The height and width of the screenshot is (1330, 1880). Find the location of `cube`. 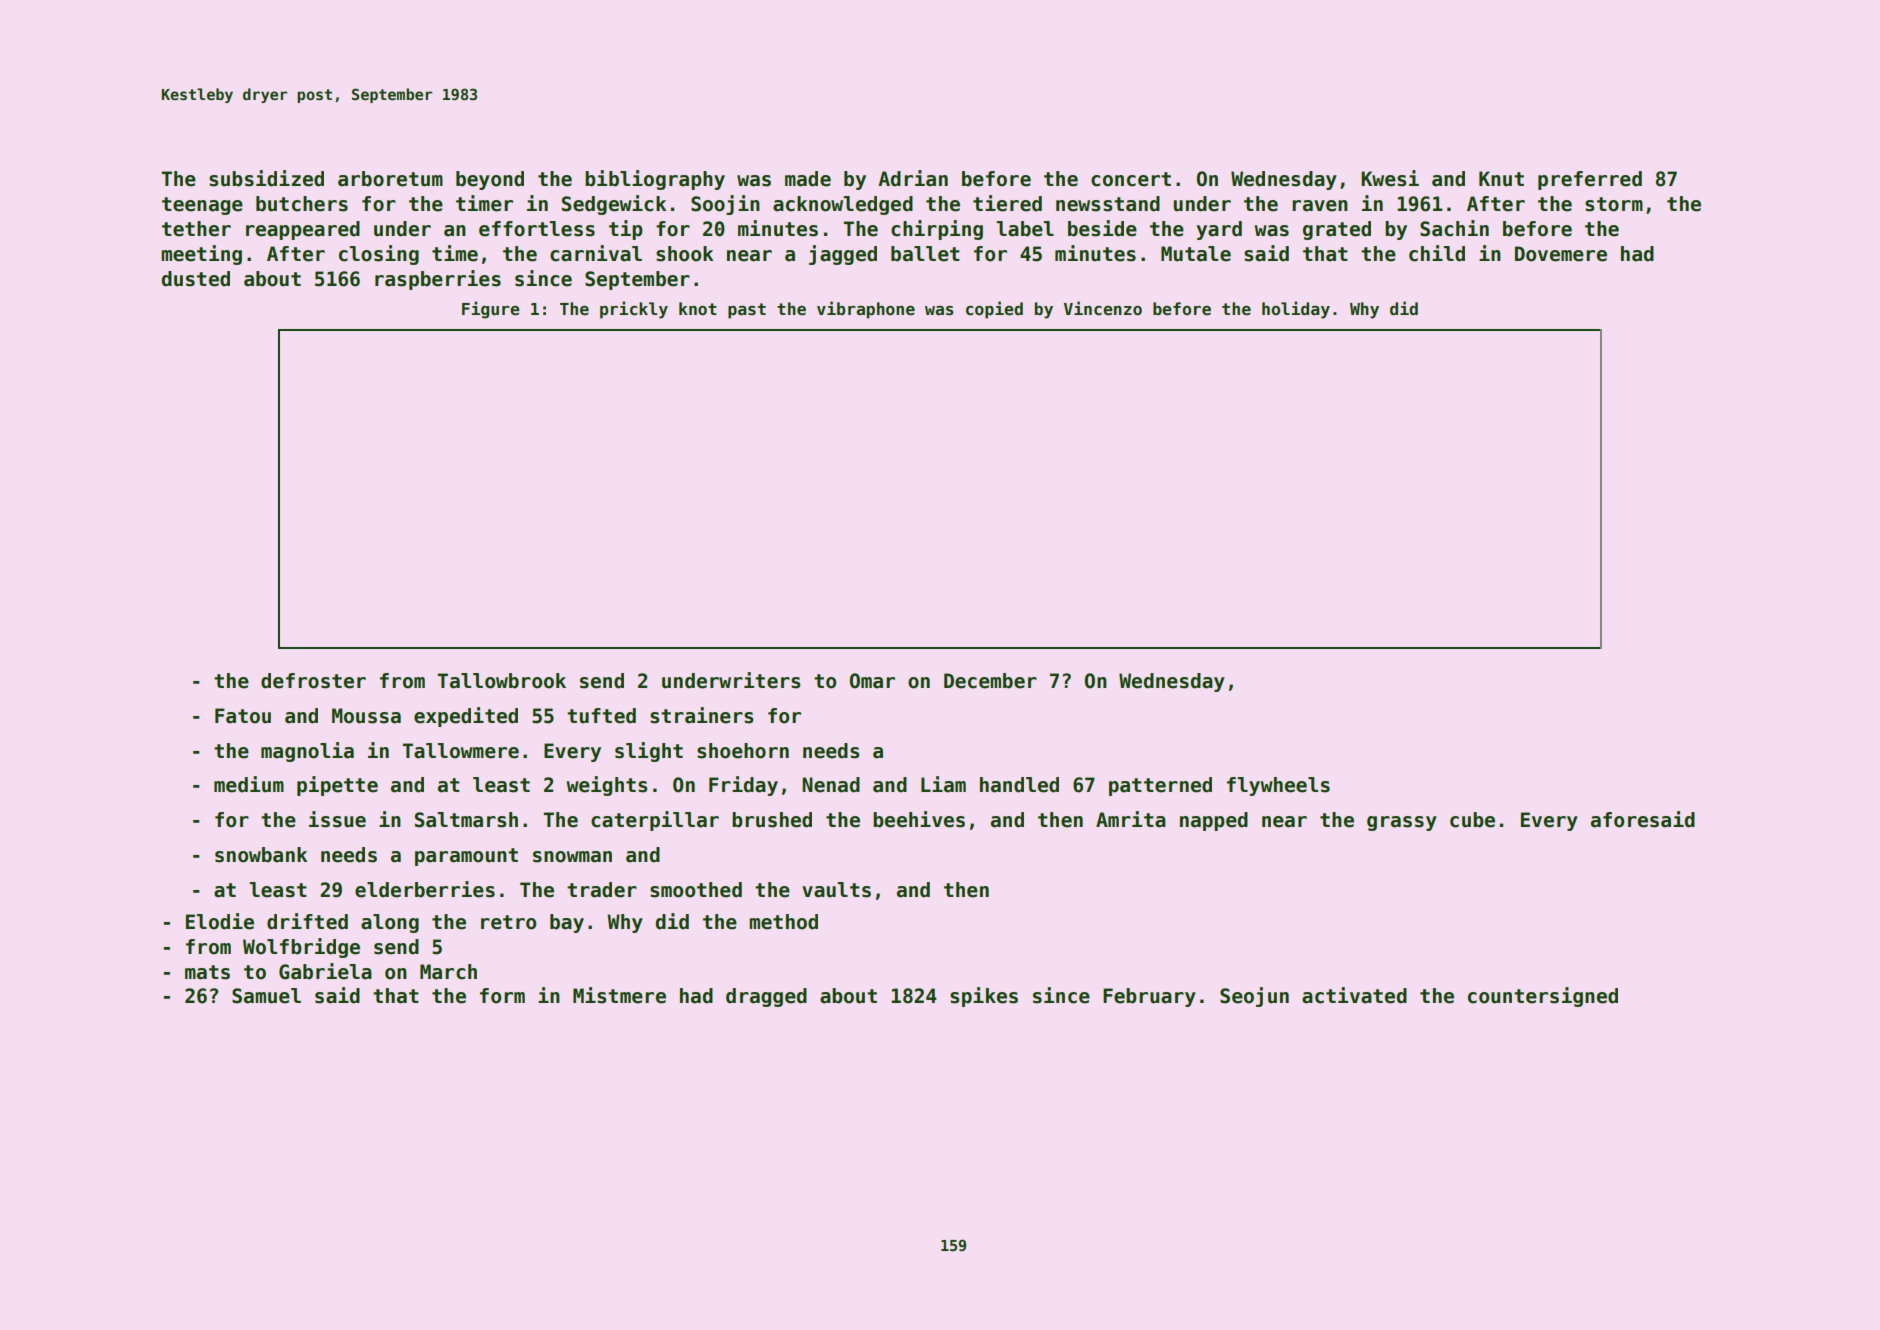

cube is located at coordinates (1472, 820).
